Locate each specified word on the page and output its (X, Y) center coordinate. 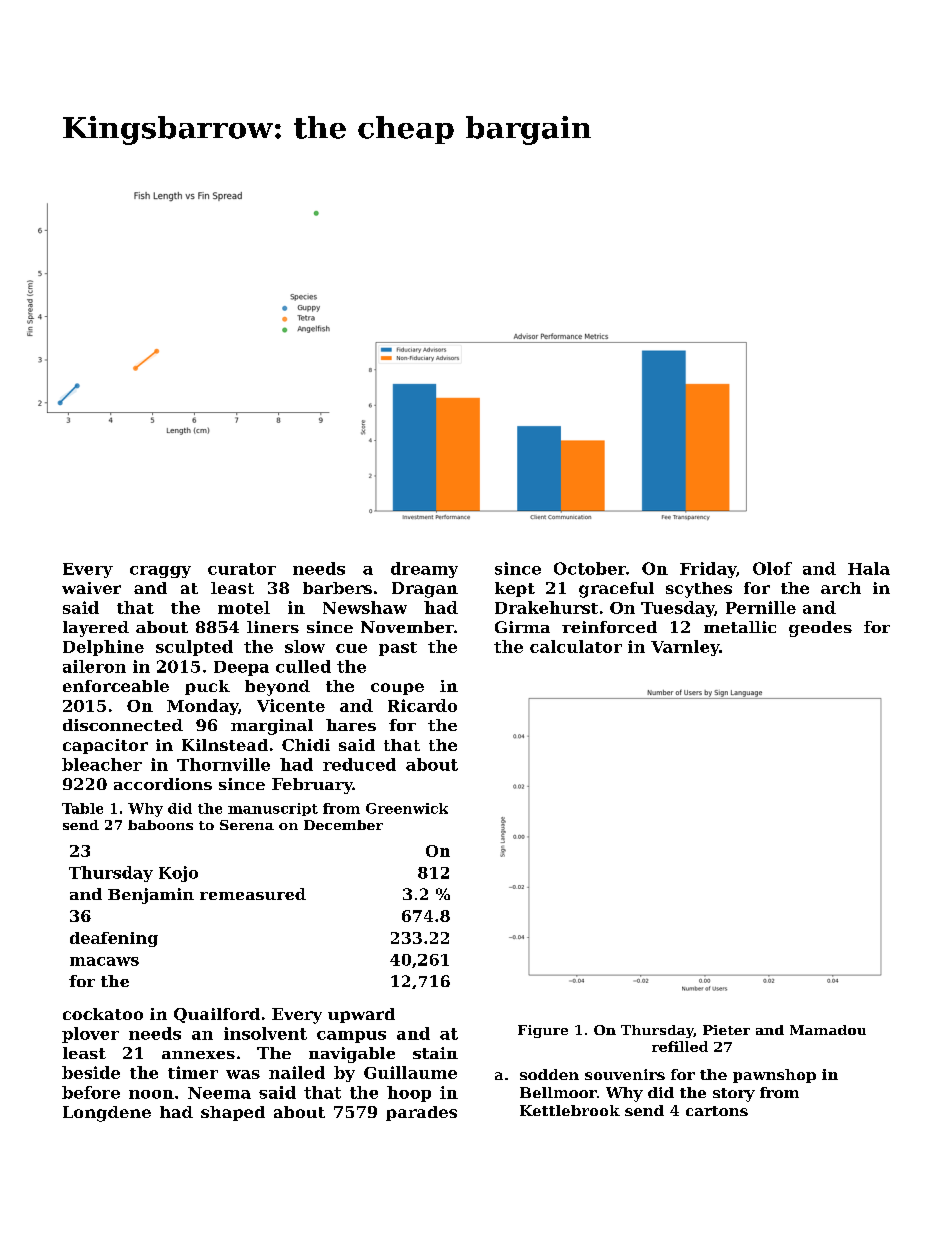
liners (273, 627)
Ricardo (422, 705)
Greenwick (407, 808)
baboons (160, 825)
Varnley (685, 648)
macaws (104, 961)
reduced (359, 764)
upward (361, 1015)
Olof (772, 568)
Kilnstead (225, 745)
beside (91, 1072)
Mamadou (828, 1030)
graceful (616, 590)
